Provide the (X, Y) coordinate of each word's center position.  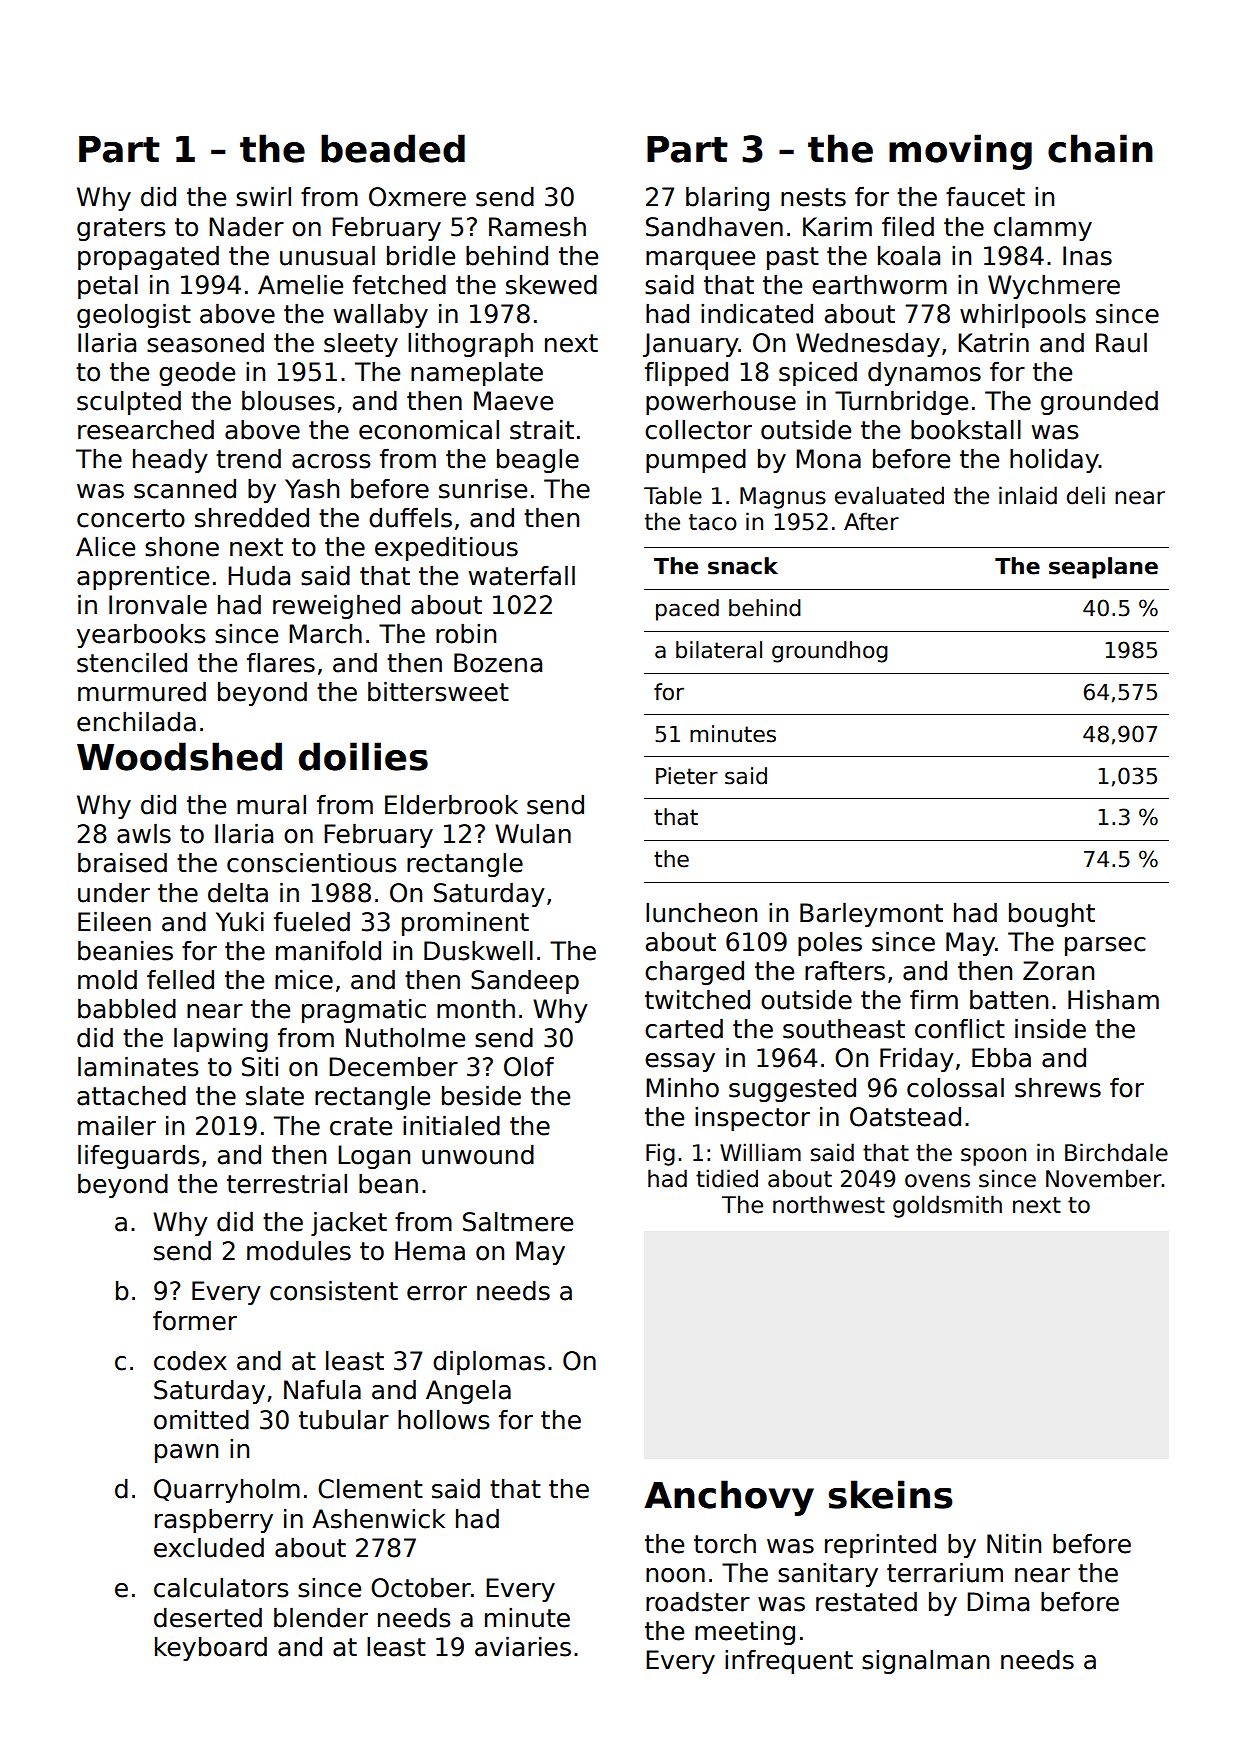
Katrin (993, 343)
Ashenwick (378, 1518)
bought (1052, 915)
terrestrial (287, 1184)
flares (281, 663)
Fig (660, 1154)
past (793, 258)
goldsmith (947, 1206)
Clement (370, 1489)
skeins (891, 1494)
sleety (361, 345)
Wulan (533, 834)
